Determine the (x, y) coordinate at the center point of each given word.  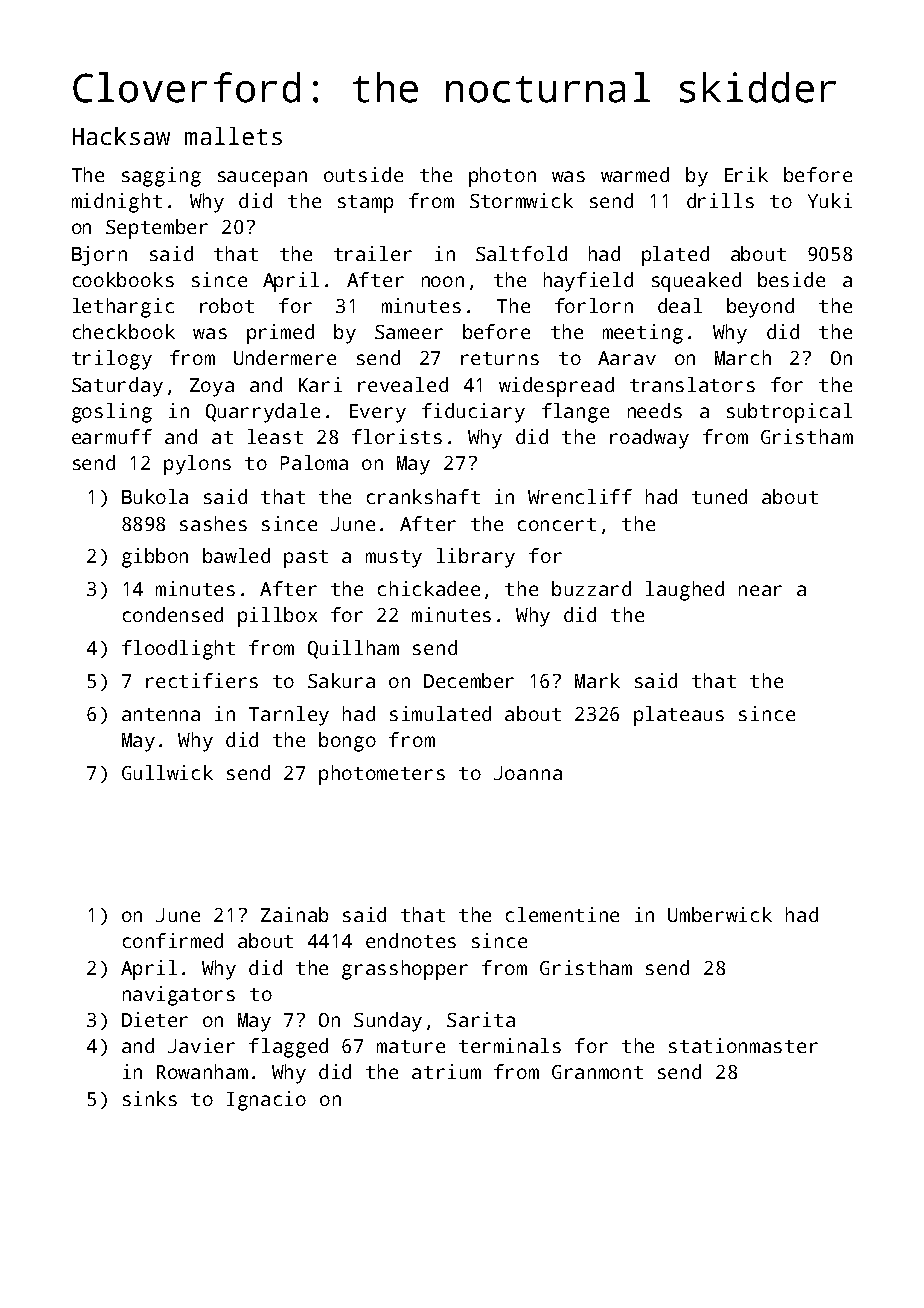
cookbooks (123, 279)
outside (363, 174)
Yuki (830, 200)
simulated (440, 713)
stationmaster (743, 1045)
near (760, 590)
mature (411, 1046)
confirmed (173, 940)
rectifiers (202, 680)
